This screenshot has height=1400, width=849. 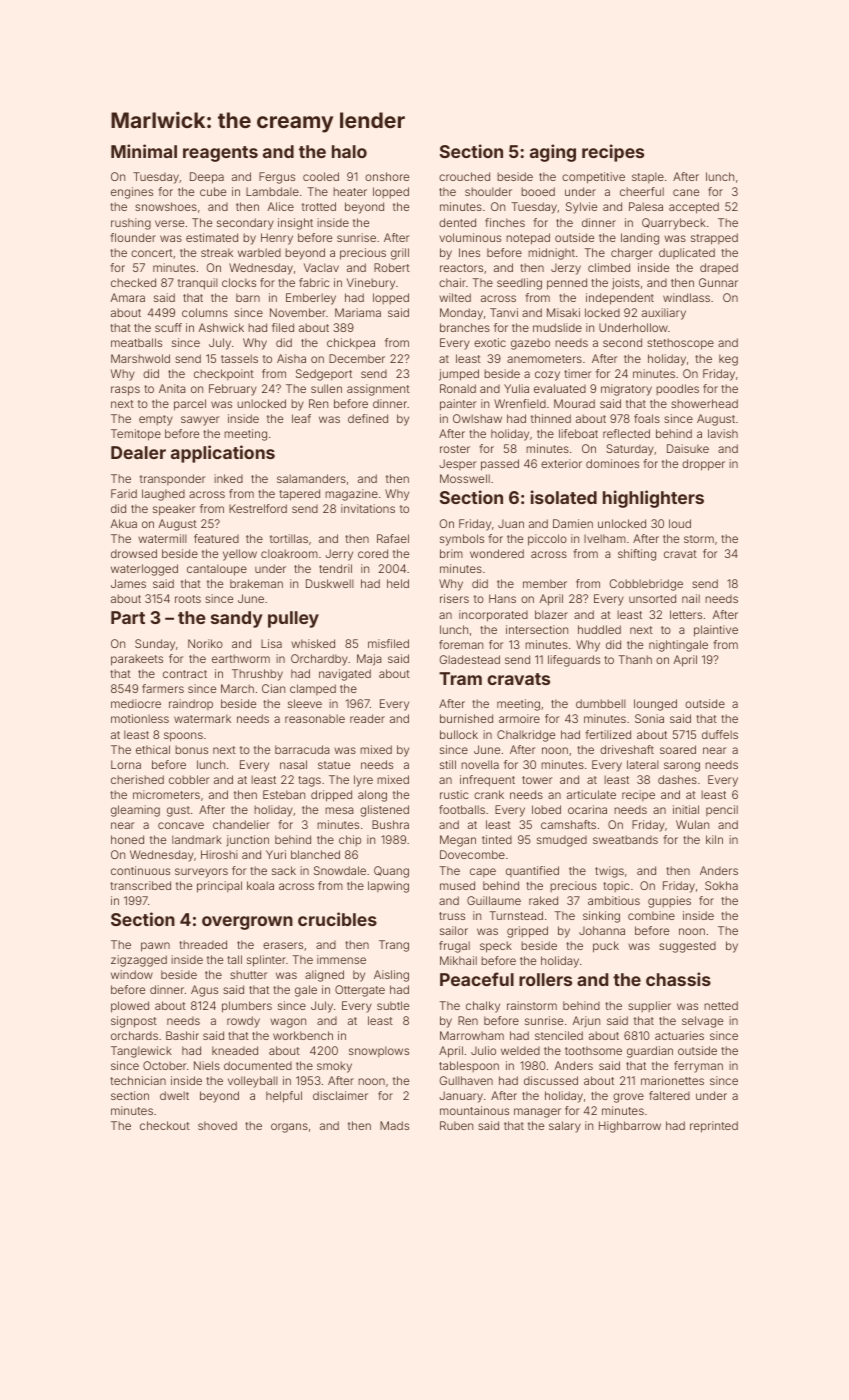 I want to click on concert, so click(x=152, y=253).
